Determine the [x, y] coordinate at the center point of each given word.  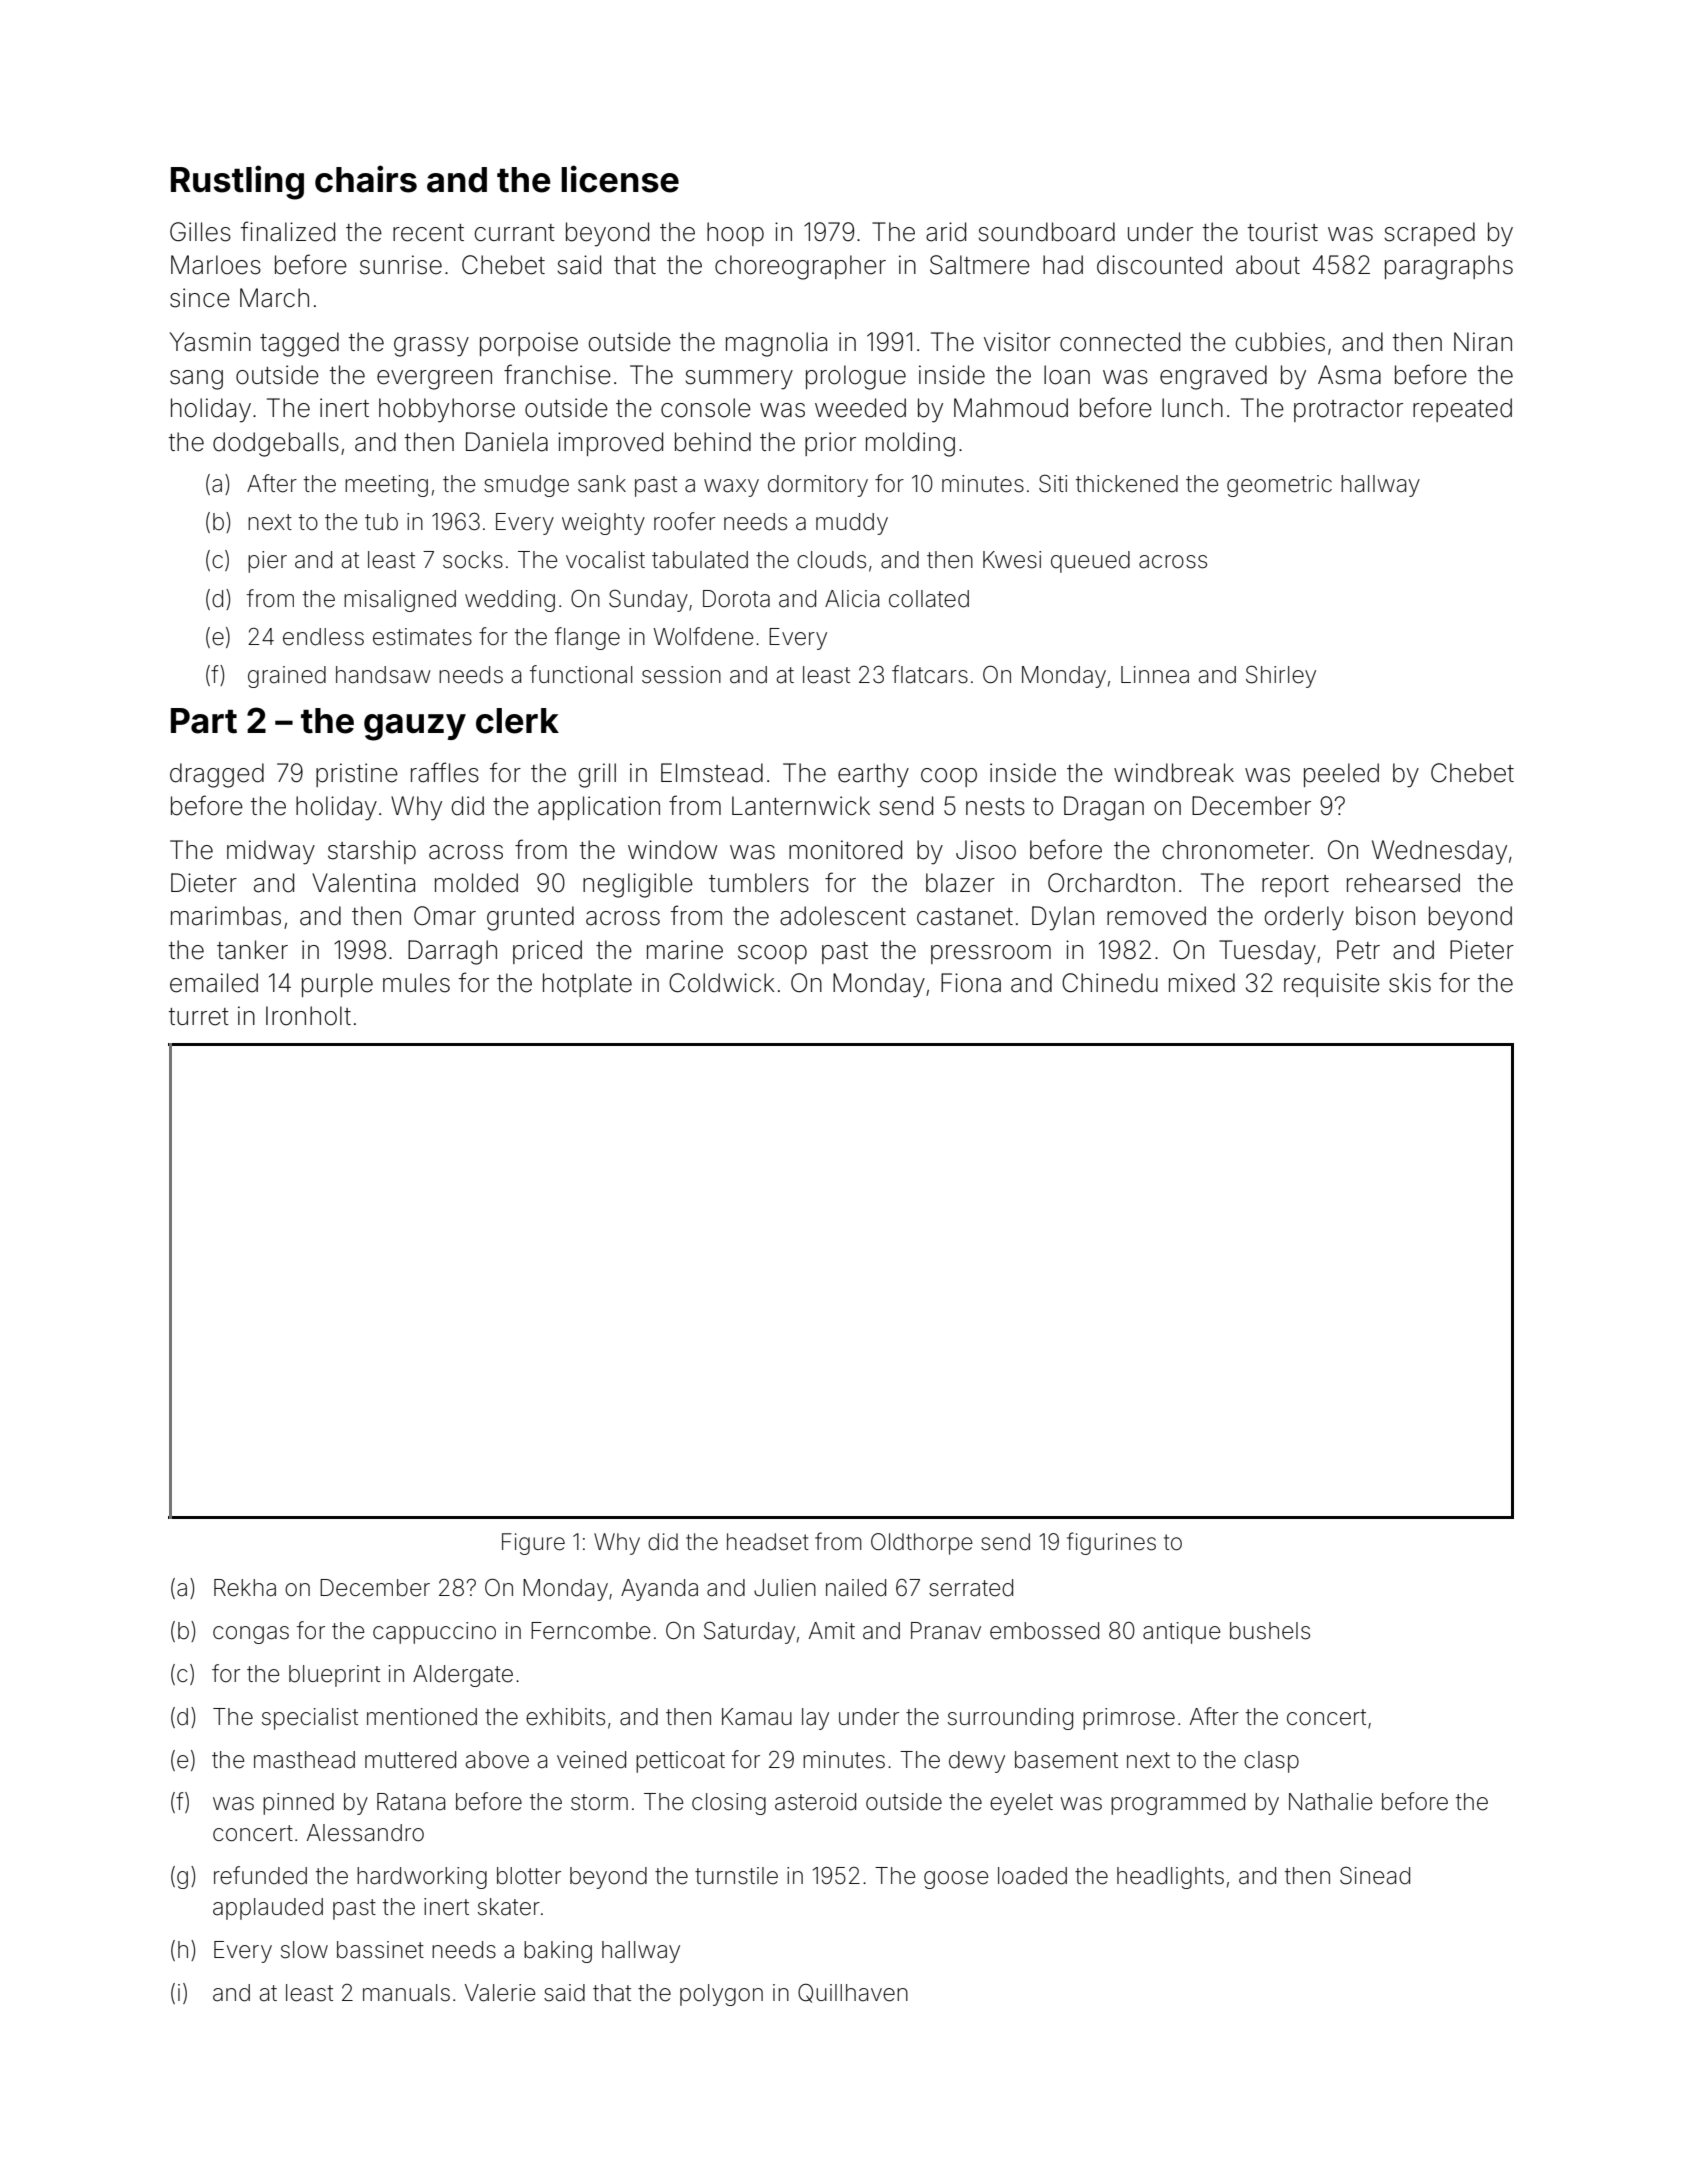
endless [323, 637]
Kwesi [1012, 560]
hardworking [422, 1878]
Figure [533, 1544]
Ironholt [308, 1016]
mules [416, 983]
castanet [965, 917]
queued [1090, 562]
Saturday [749, 1632]
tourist [1283, 232]
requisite [1332, 985]
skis [1410, 983]
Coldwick [722, 983]
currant [515, 233]
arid [946, 232]
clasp [1271, 1762]
